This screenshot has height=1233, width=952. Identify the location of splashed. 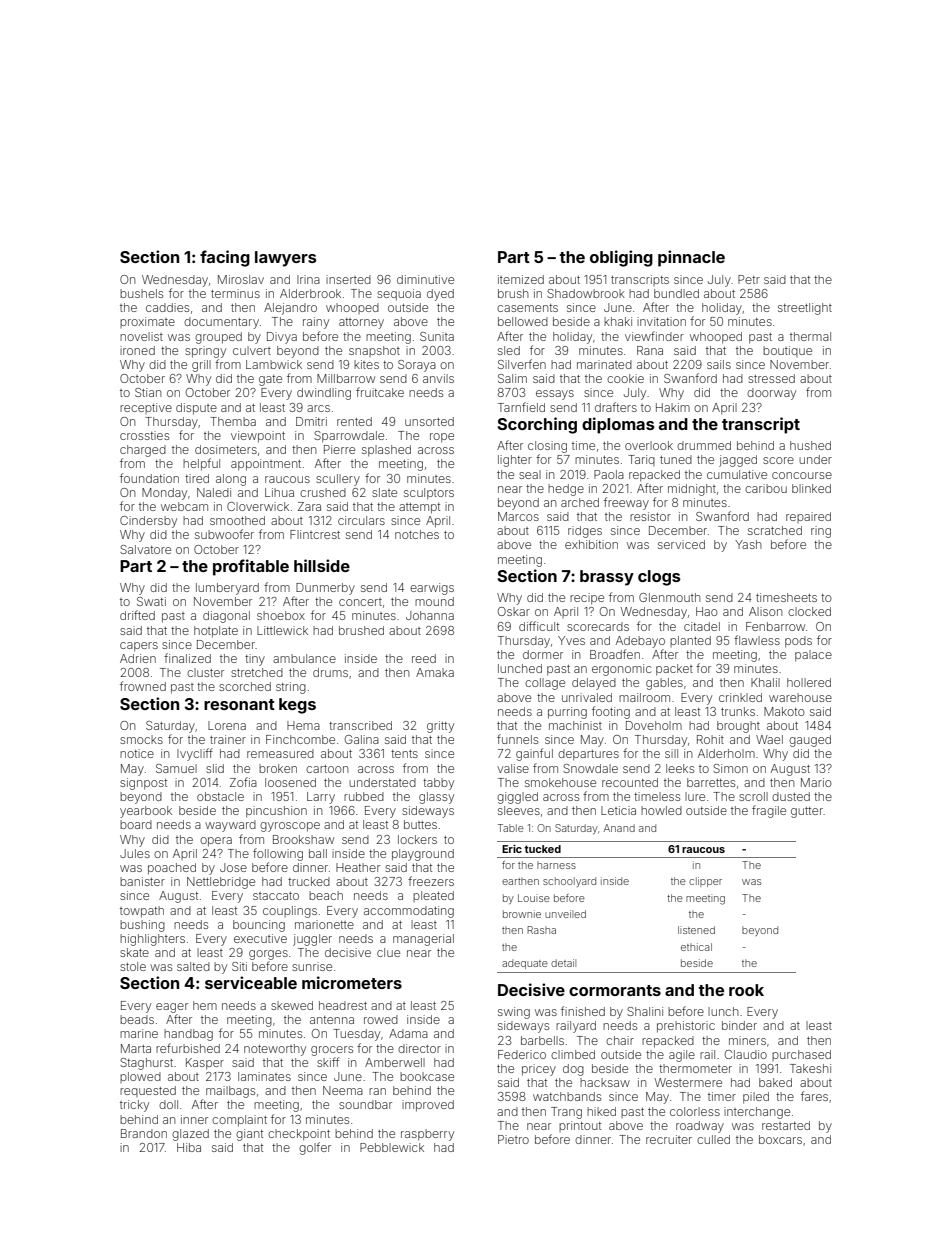
(386, 451).
